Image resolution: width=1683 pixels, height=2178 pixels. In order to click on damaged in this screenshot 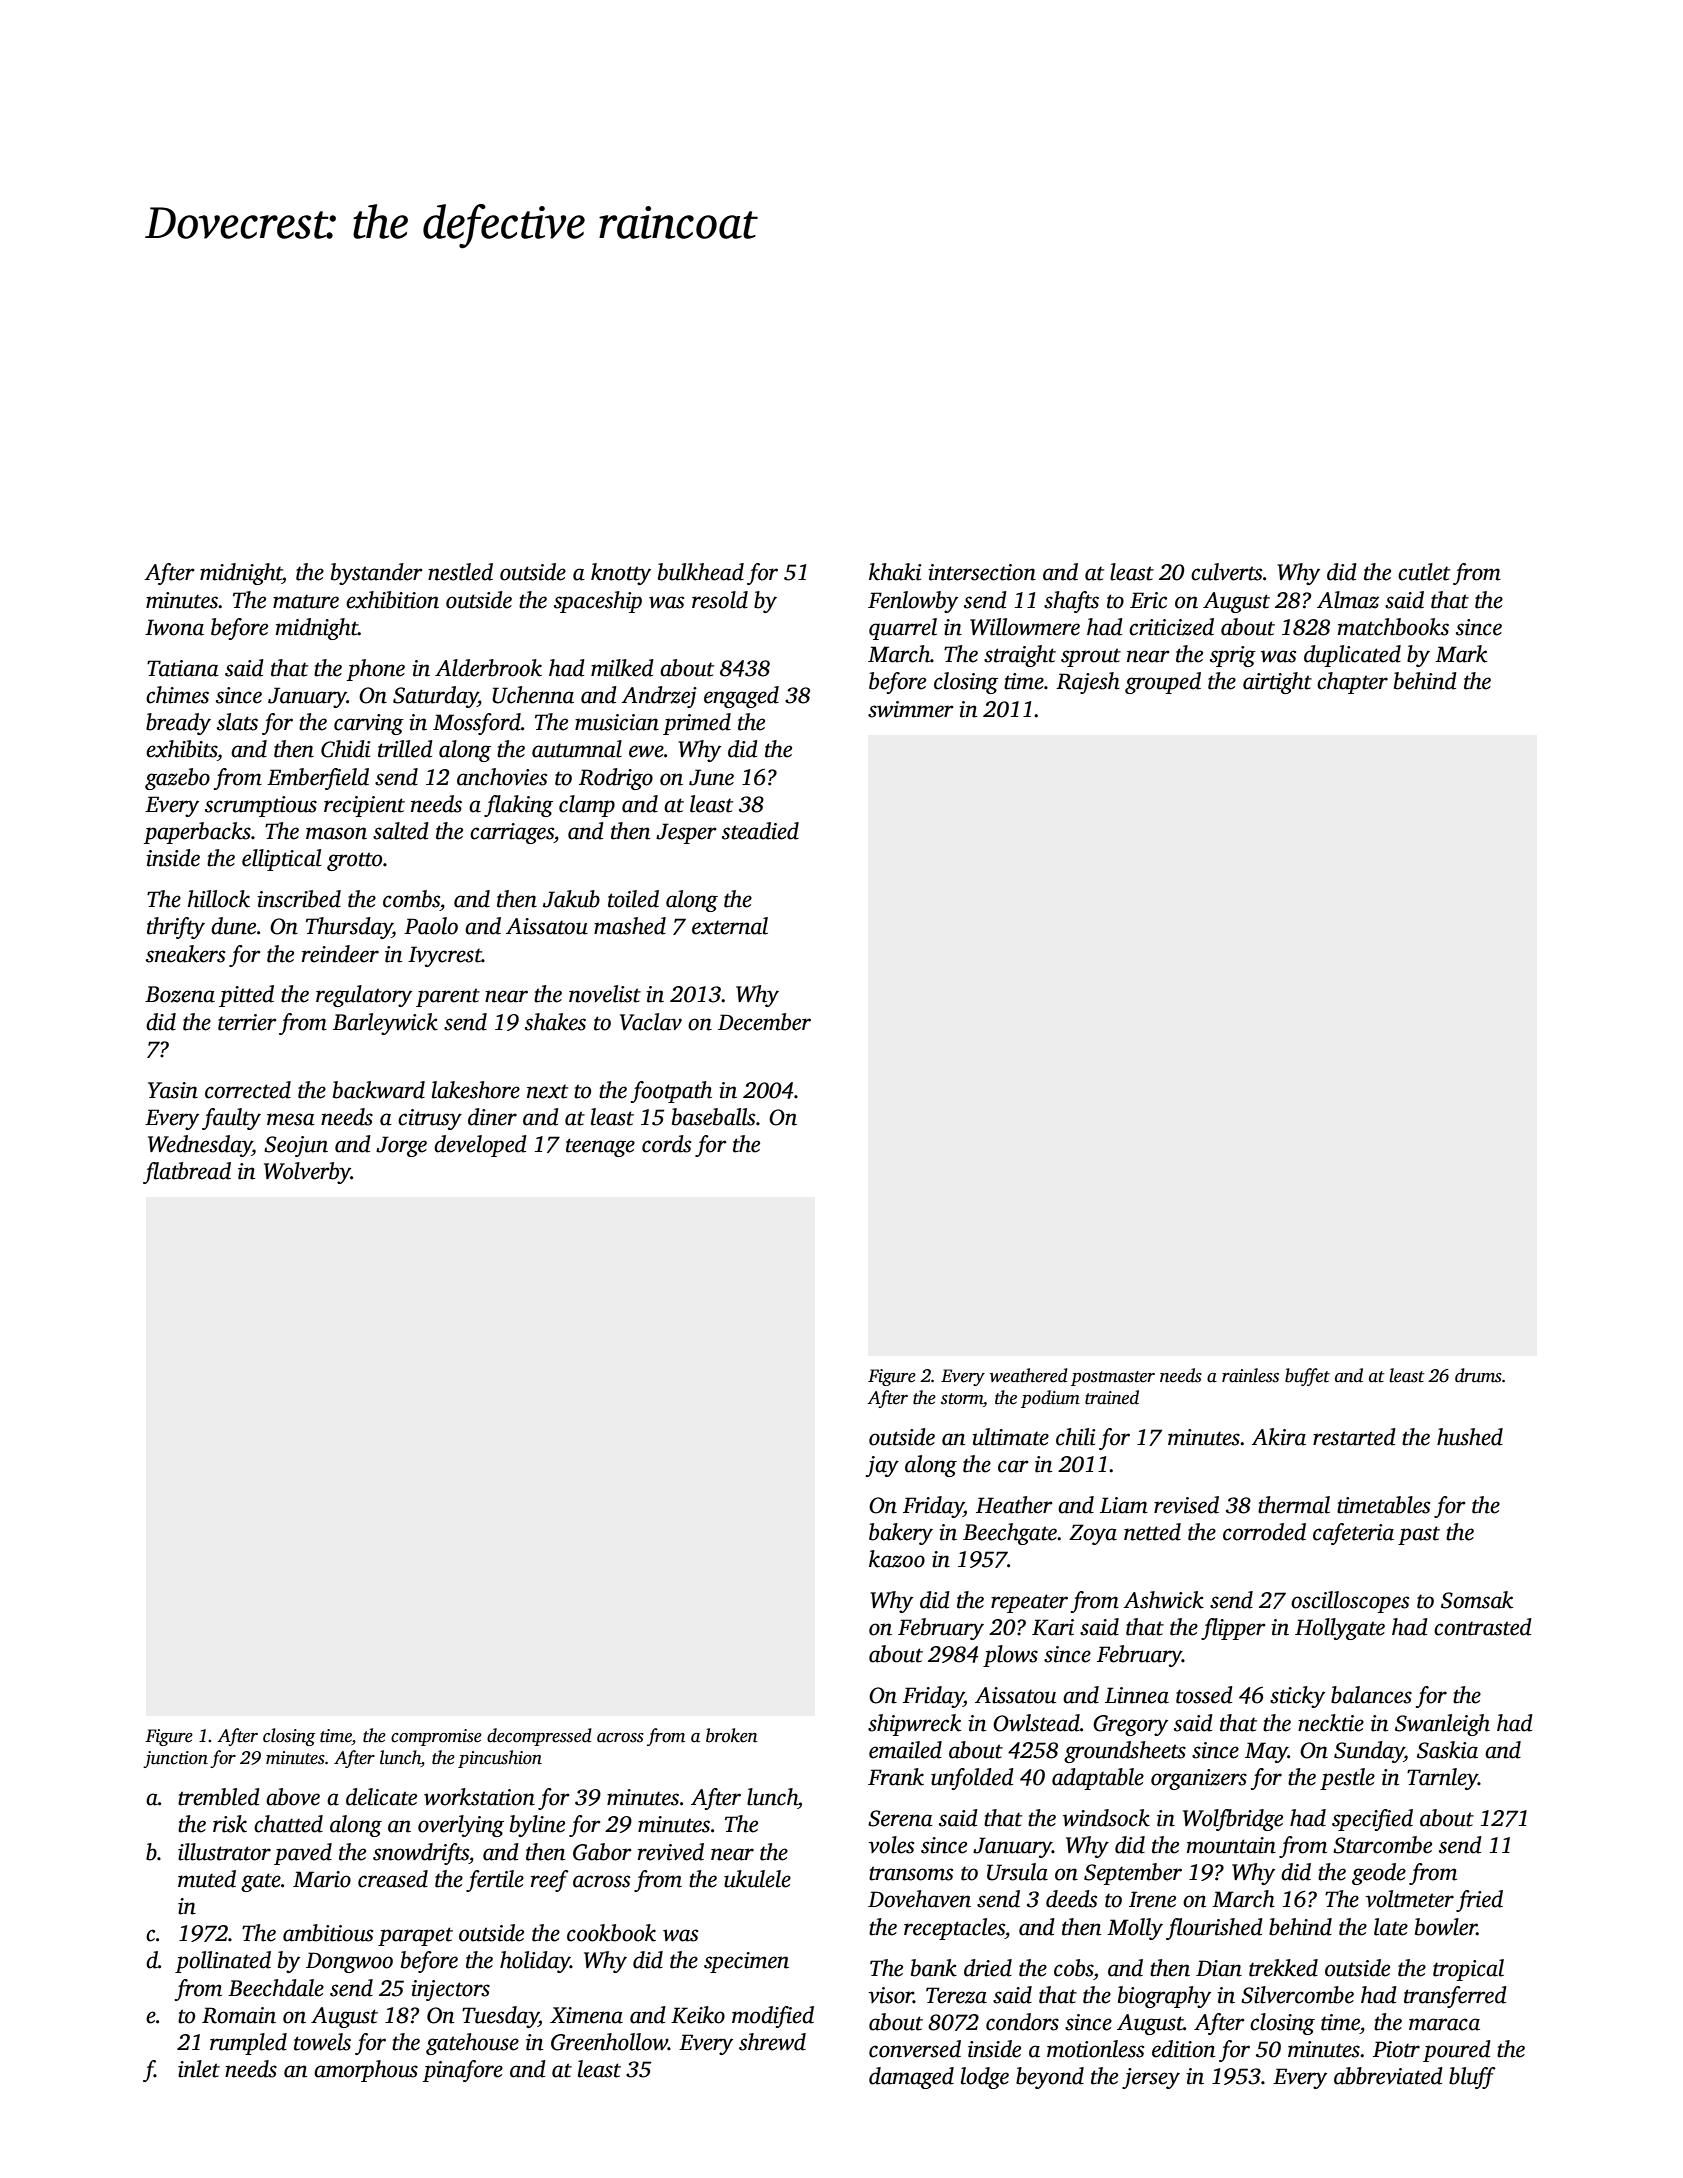, I will do `click(911, 2078)`.
